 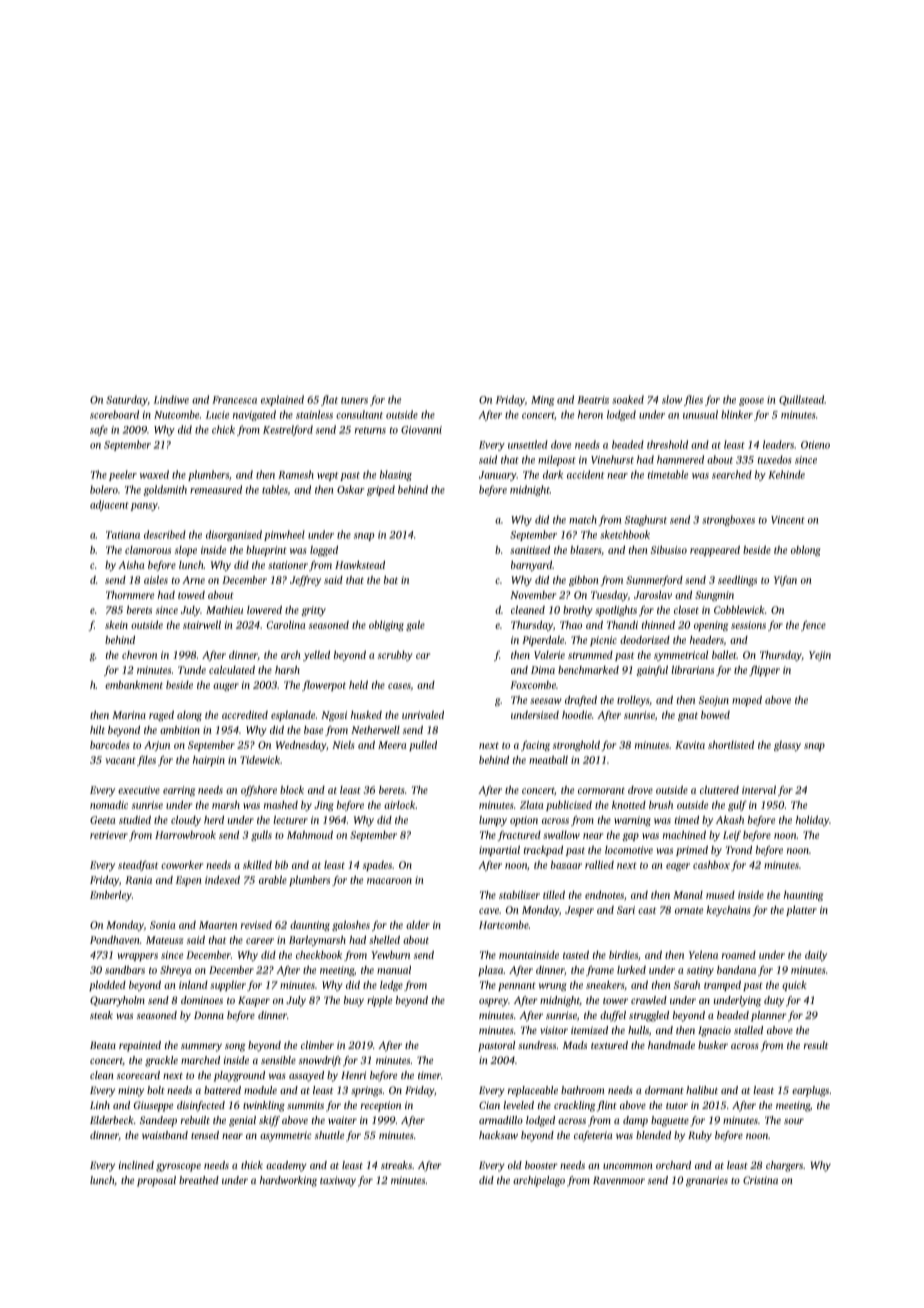 What do you see at coordinates (541, 1165) in the screenshot?
I see `booster` at bounding box center [541, 1165].
